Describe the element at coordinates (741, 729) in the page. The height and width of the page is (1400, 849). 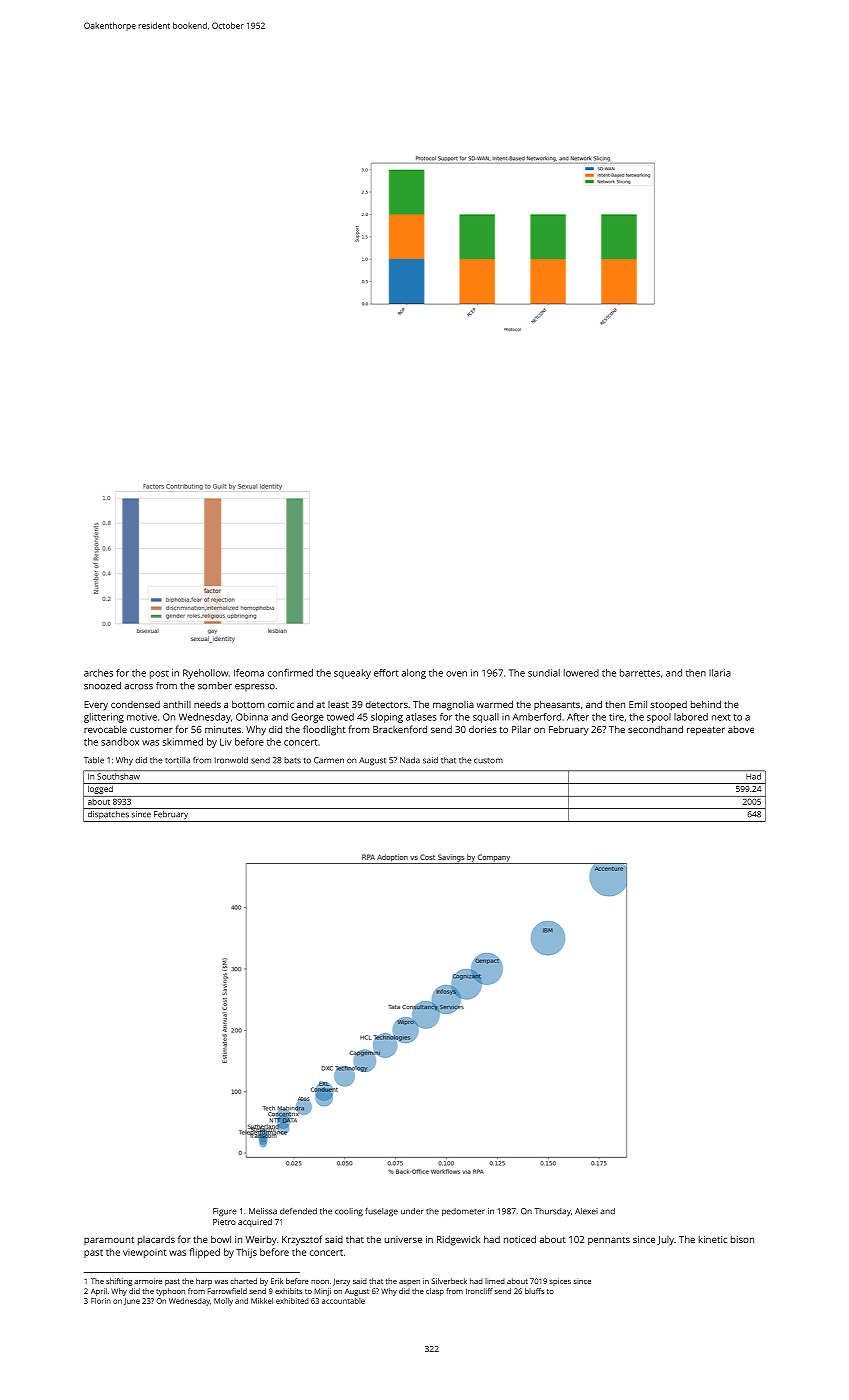
I see `above` at that location.
